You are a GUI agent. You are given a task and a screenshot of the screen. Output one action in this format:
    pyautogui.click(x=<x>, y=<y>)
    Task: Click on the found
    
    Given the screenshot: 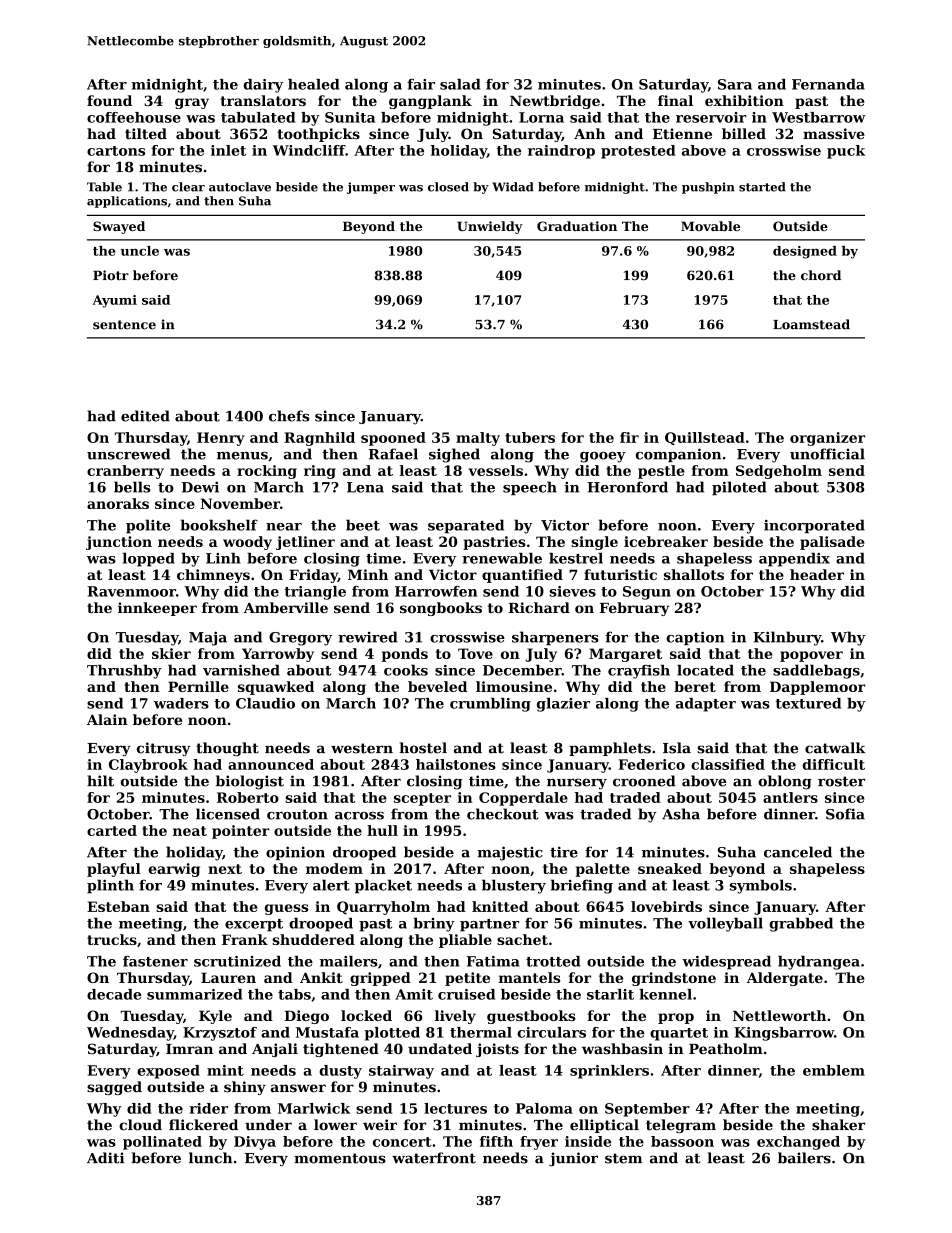 What is the action you would take?
    pyautogui.click(x=109, y=100)
